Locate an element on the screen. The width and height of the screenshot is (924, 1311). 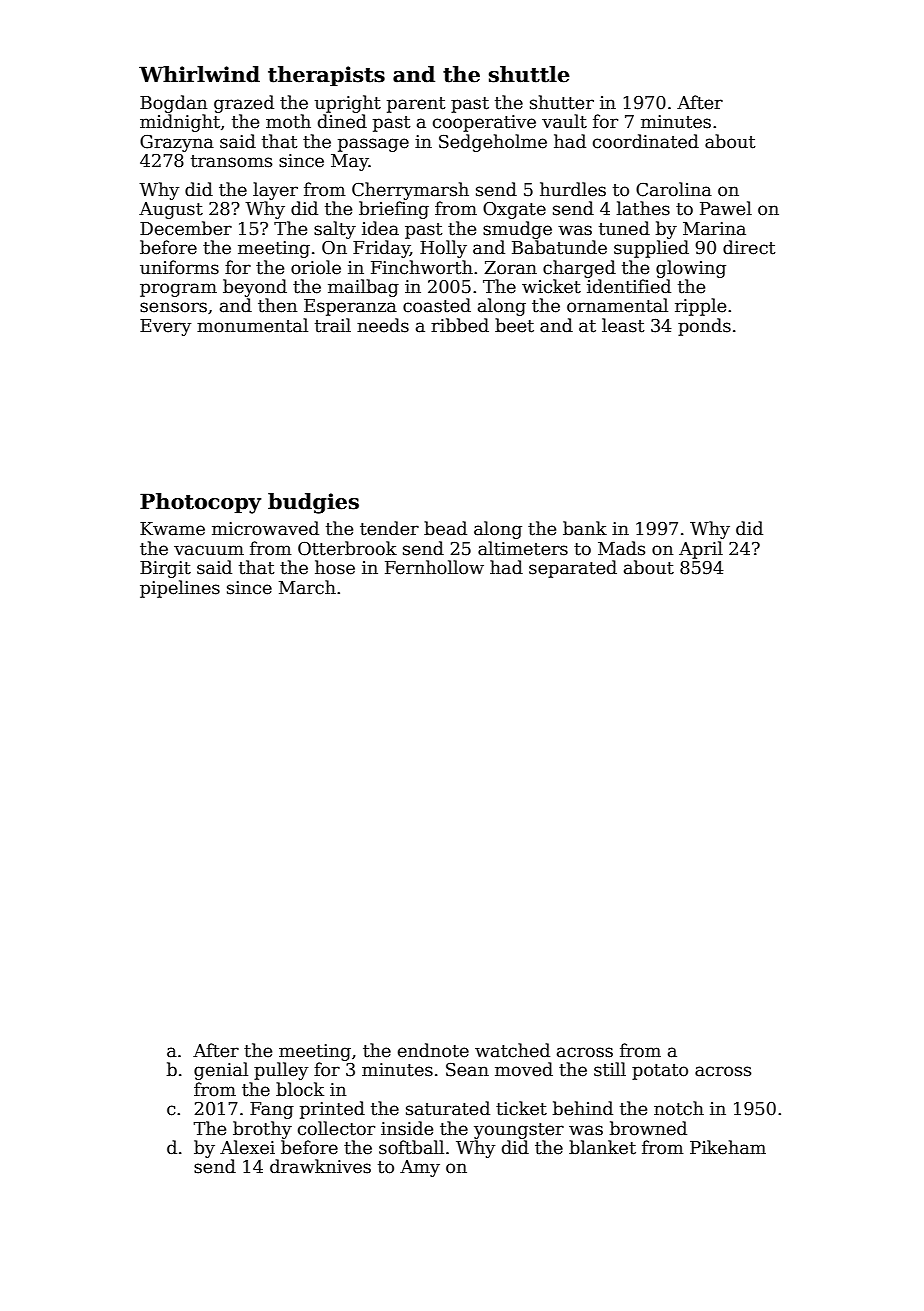
genial is located at coordinates (221, 1071).
